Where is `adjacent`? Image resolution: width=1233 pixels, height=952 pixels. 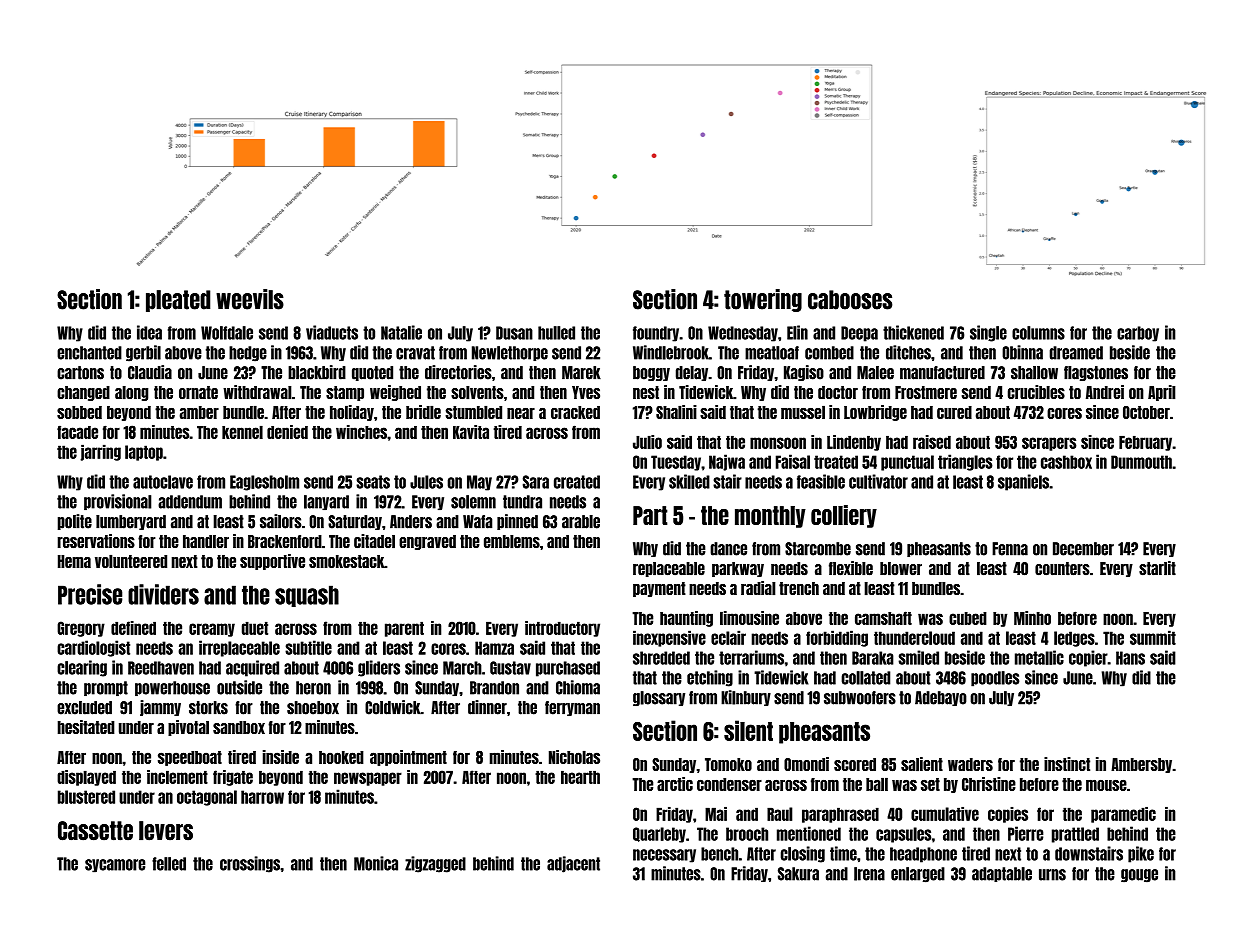
adjacent is located at coordinates (573, 864).
